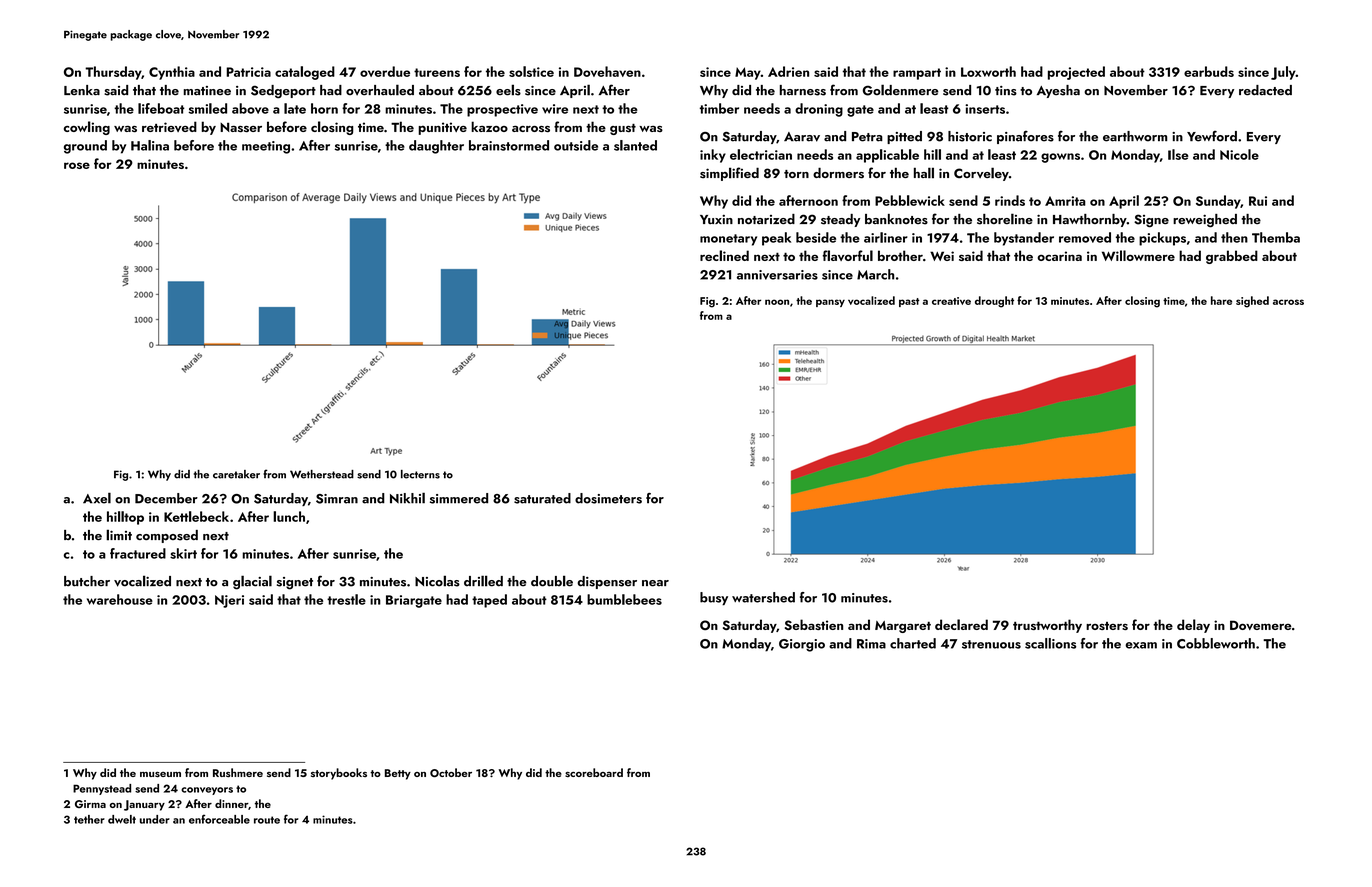 The width and height of the document is (1372, 887). I want to click on dosimeters, so click(608, 498).
